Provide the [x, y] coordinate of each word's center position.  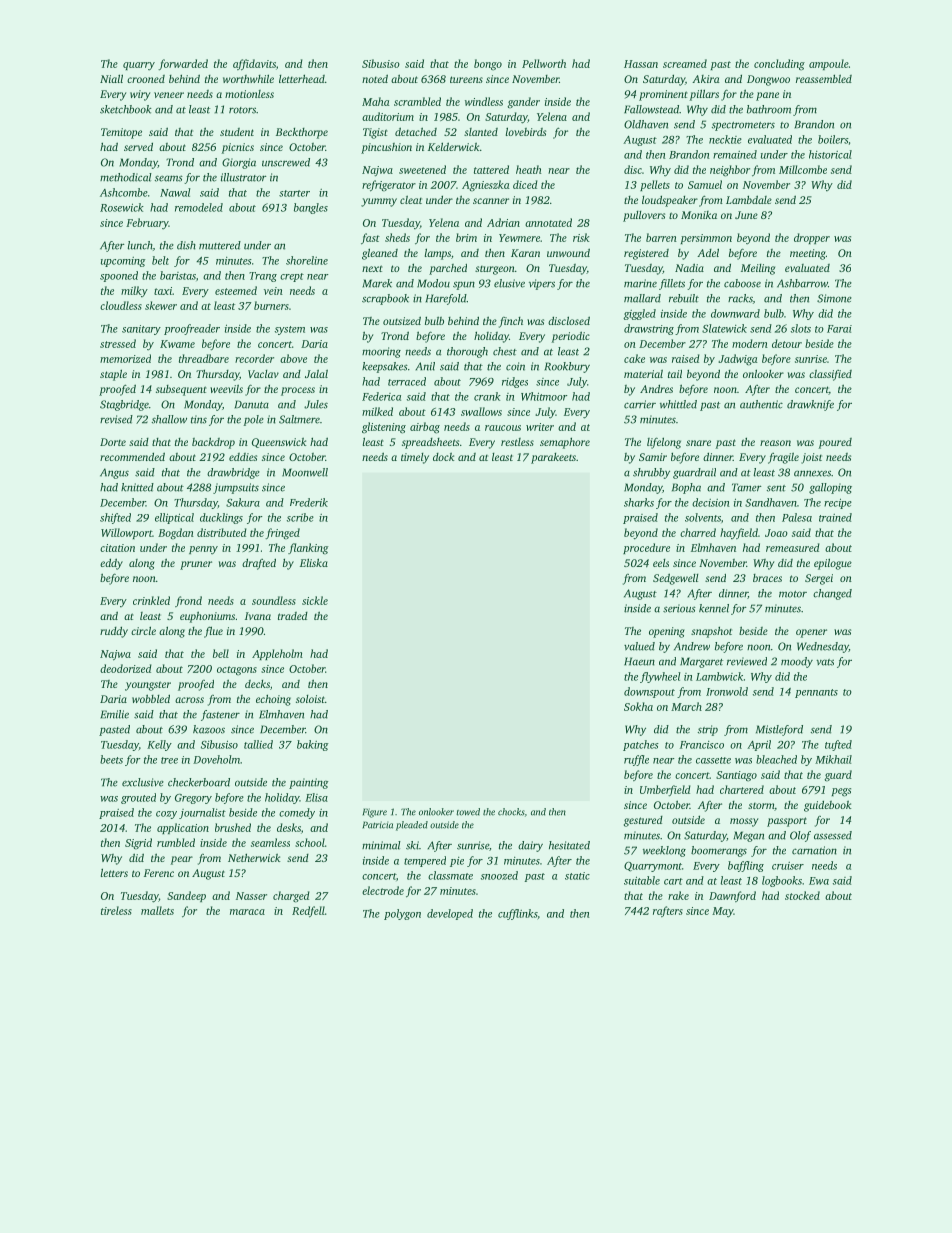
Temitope [121, 133]
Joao [776, 533]
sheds [397, 237]
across [189, 700]
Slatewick [724, 328]
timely [415, 458]
